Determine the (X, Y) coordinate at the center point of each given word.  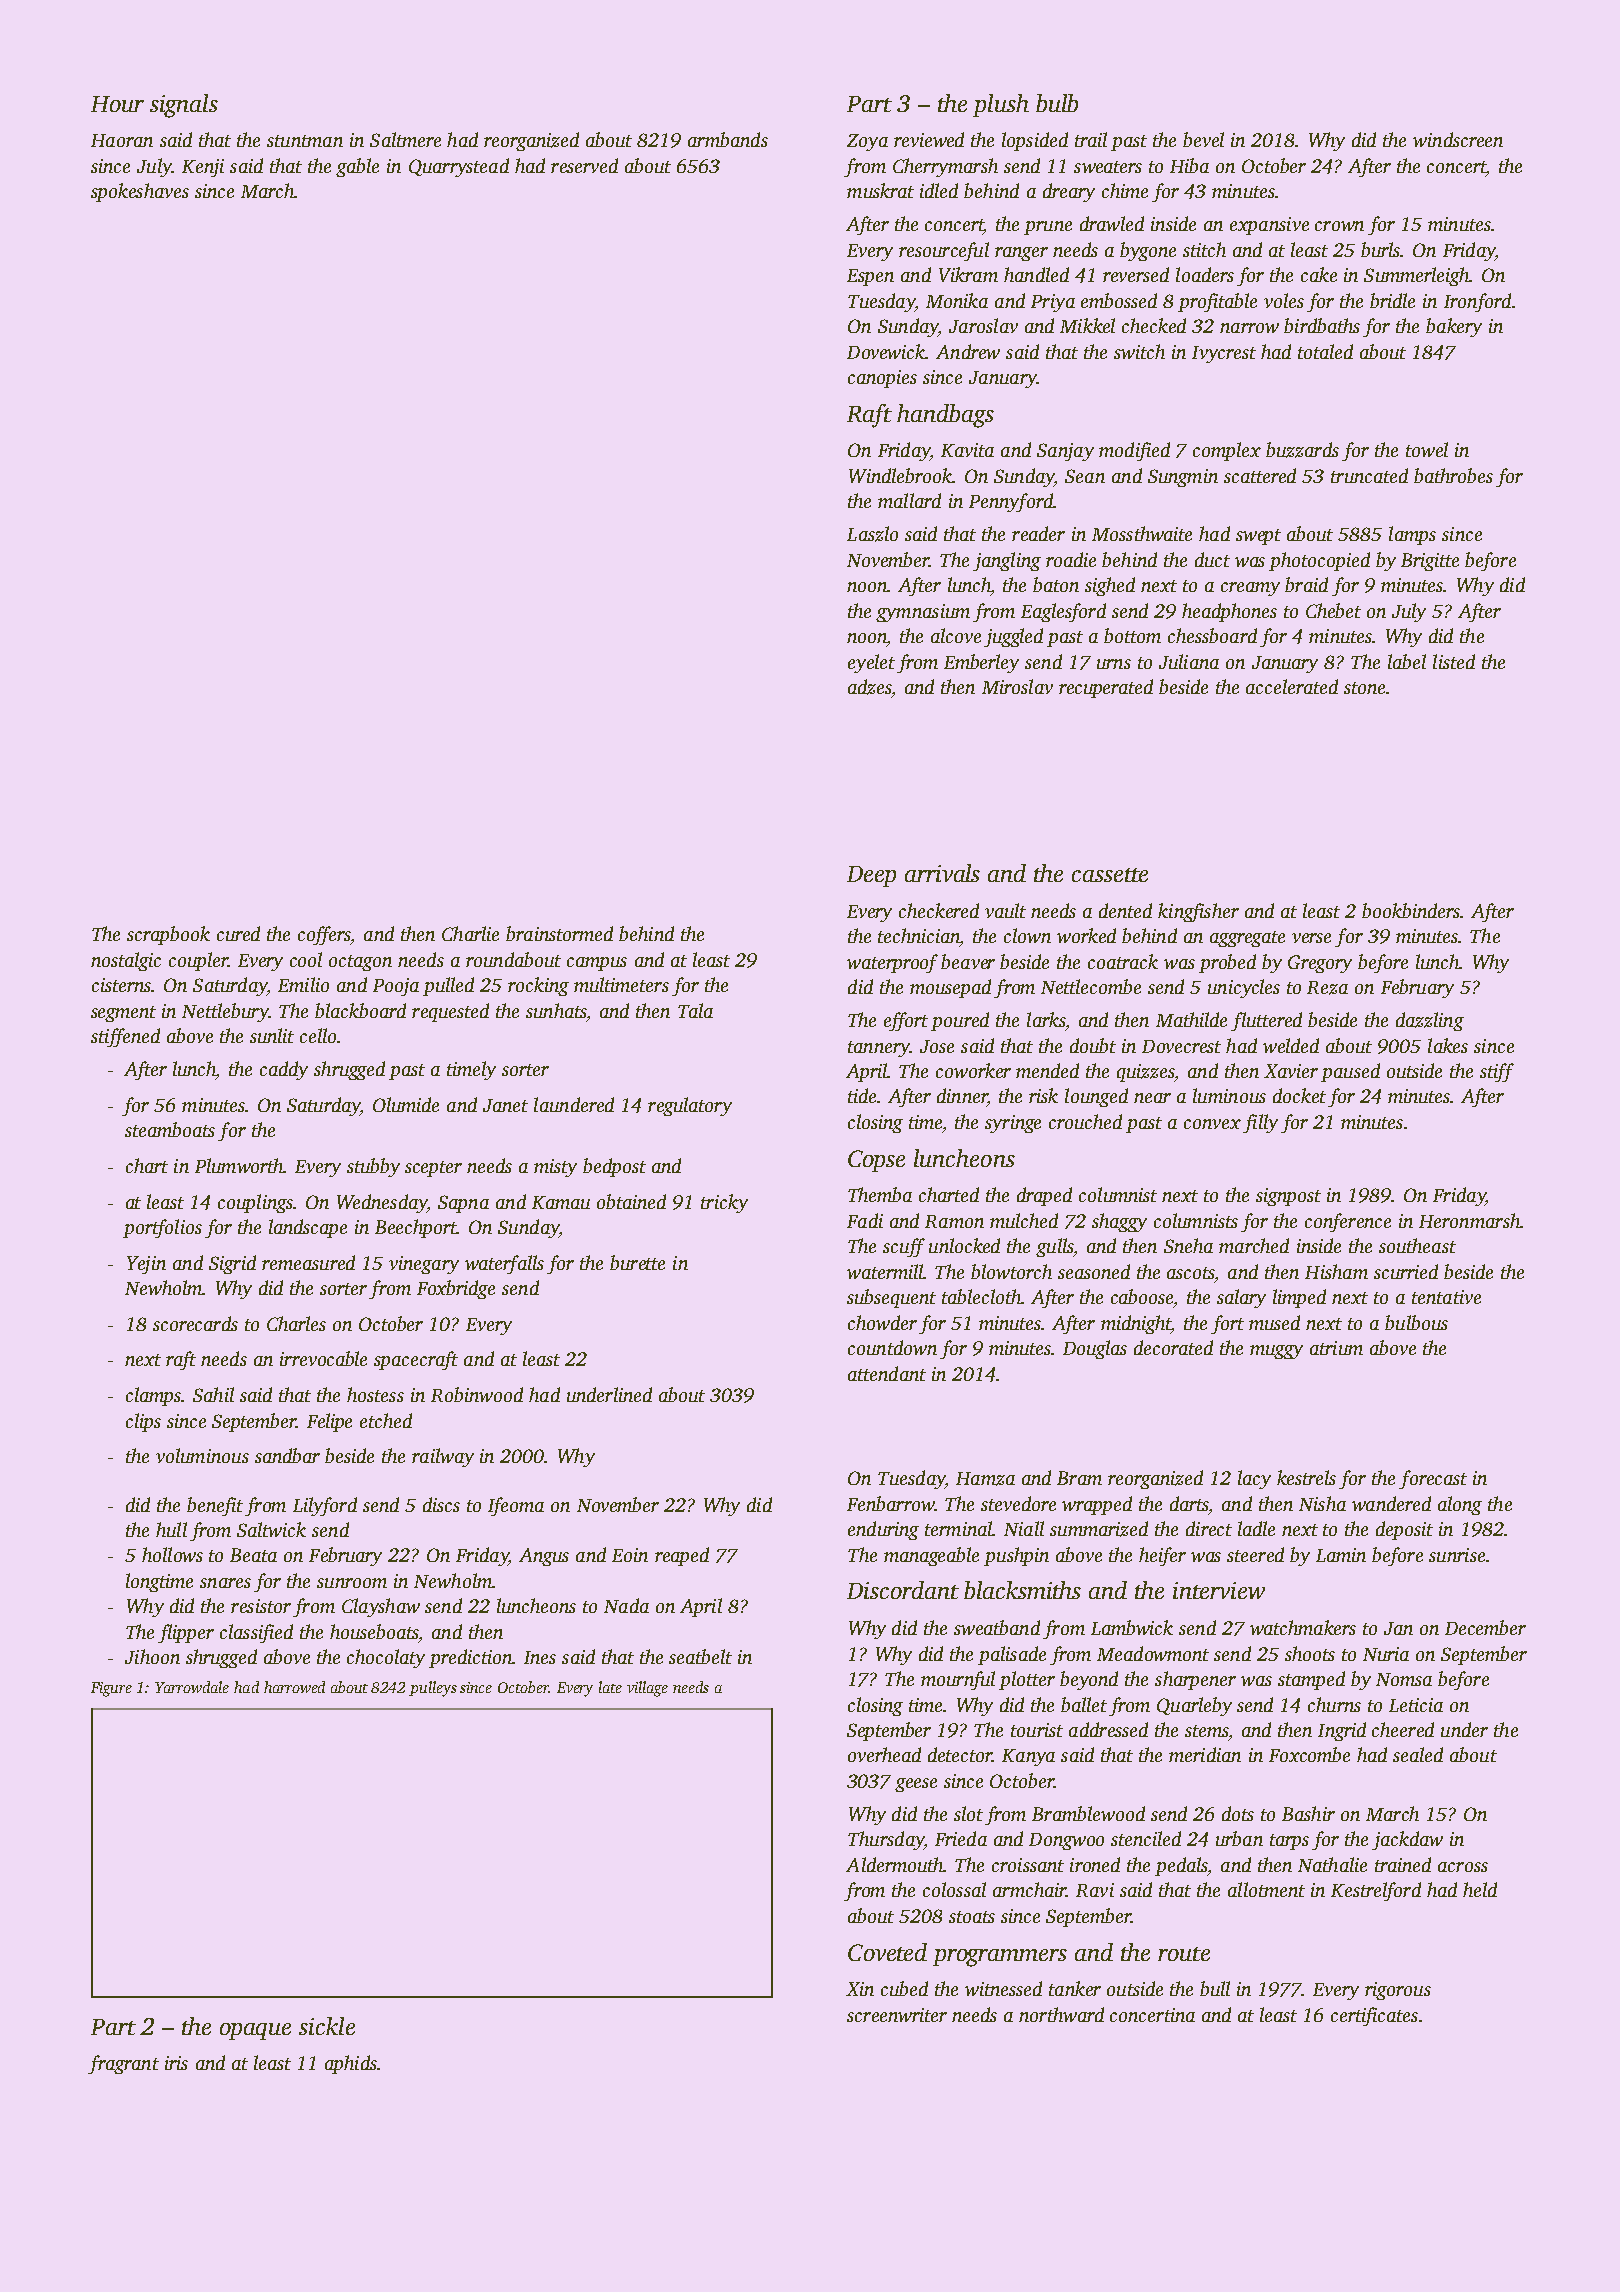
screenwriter (897, 2015)
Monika (957, 300)
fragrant (123, 2064)
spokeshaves (140, 192)
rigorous (1398, 1991)
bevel (1203, 139)
